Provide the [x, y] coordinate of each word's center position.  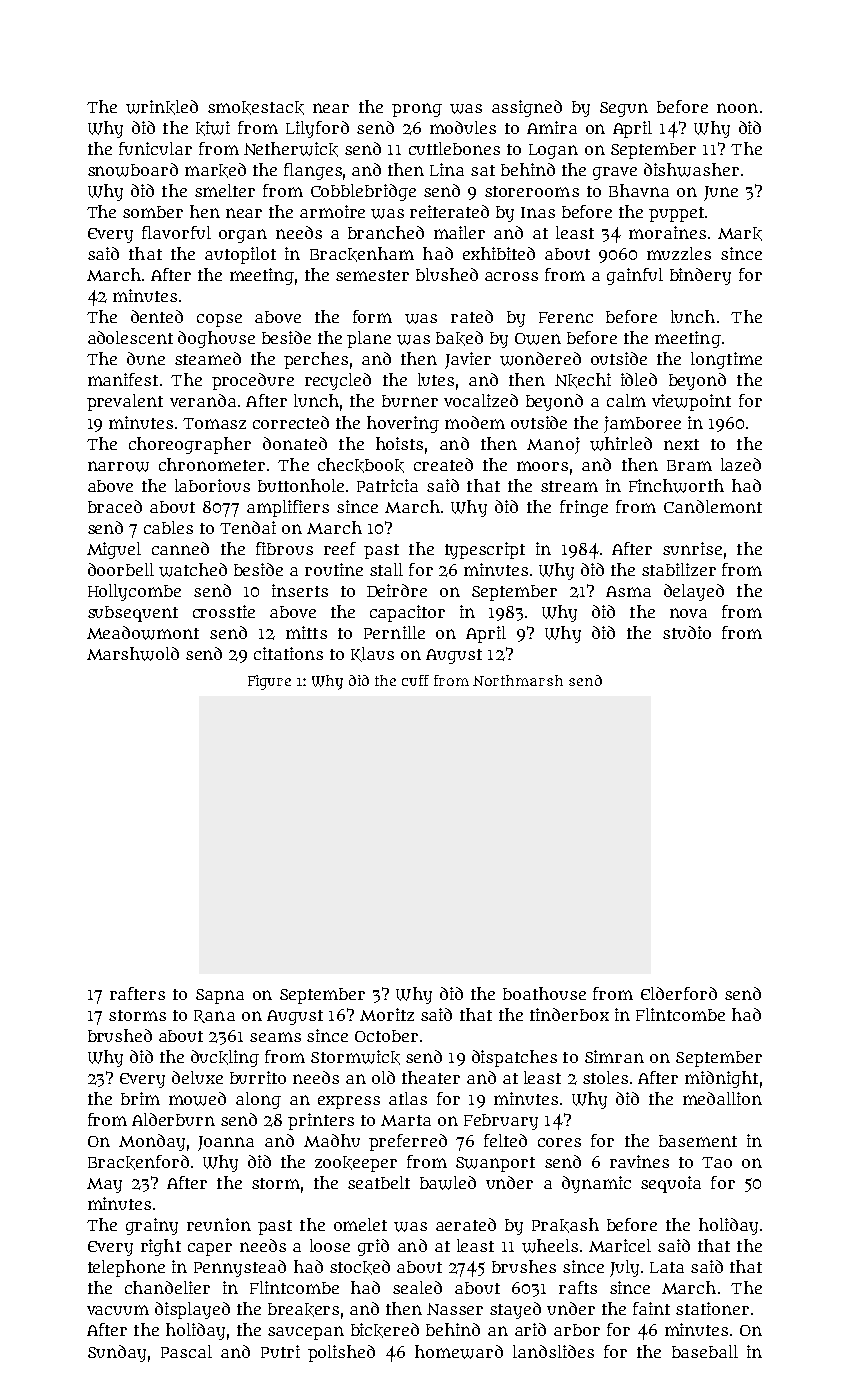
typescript [485, 550]
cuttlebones [454, 148]
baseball [705, 1351]
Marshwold [133, 654]
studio [687, 632]
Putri [280, 1351]
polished [341, 1353]
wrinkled [162, 107]
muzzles [679, 253]
